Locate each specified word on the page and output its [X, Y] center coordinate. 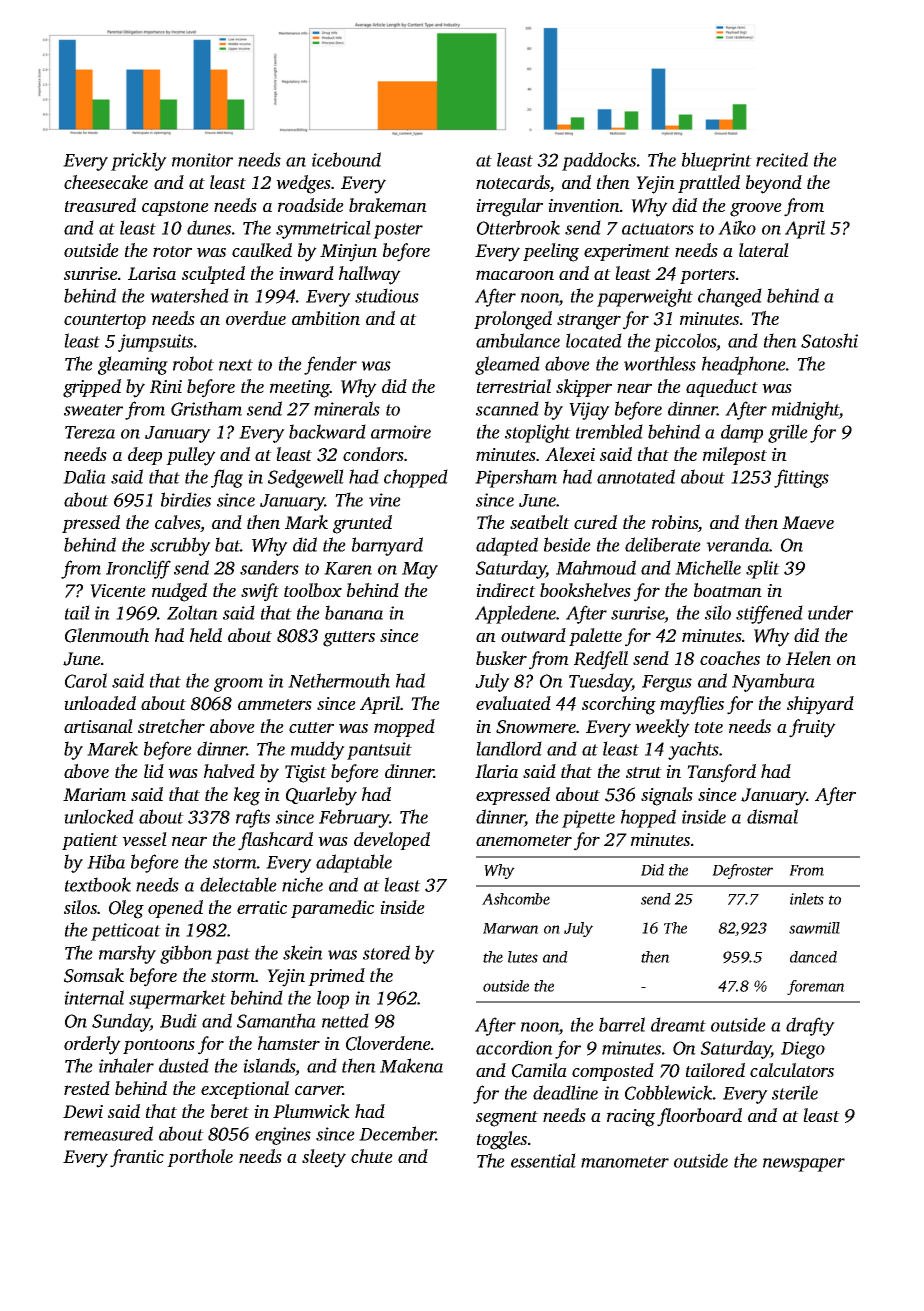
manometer [625, 1162]
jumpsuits [155, 343]
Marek [112, 748]
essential [543, 1160]
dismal [772, 816]
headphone [744, 365]
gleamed [507, 365]
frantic [137, 1158]
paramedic [332, 909]
